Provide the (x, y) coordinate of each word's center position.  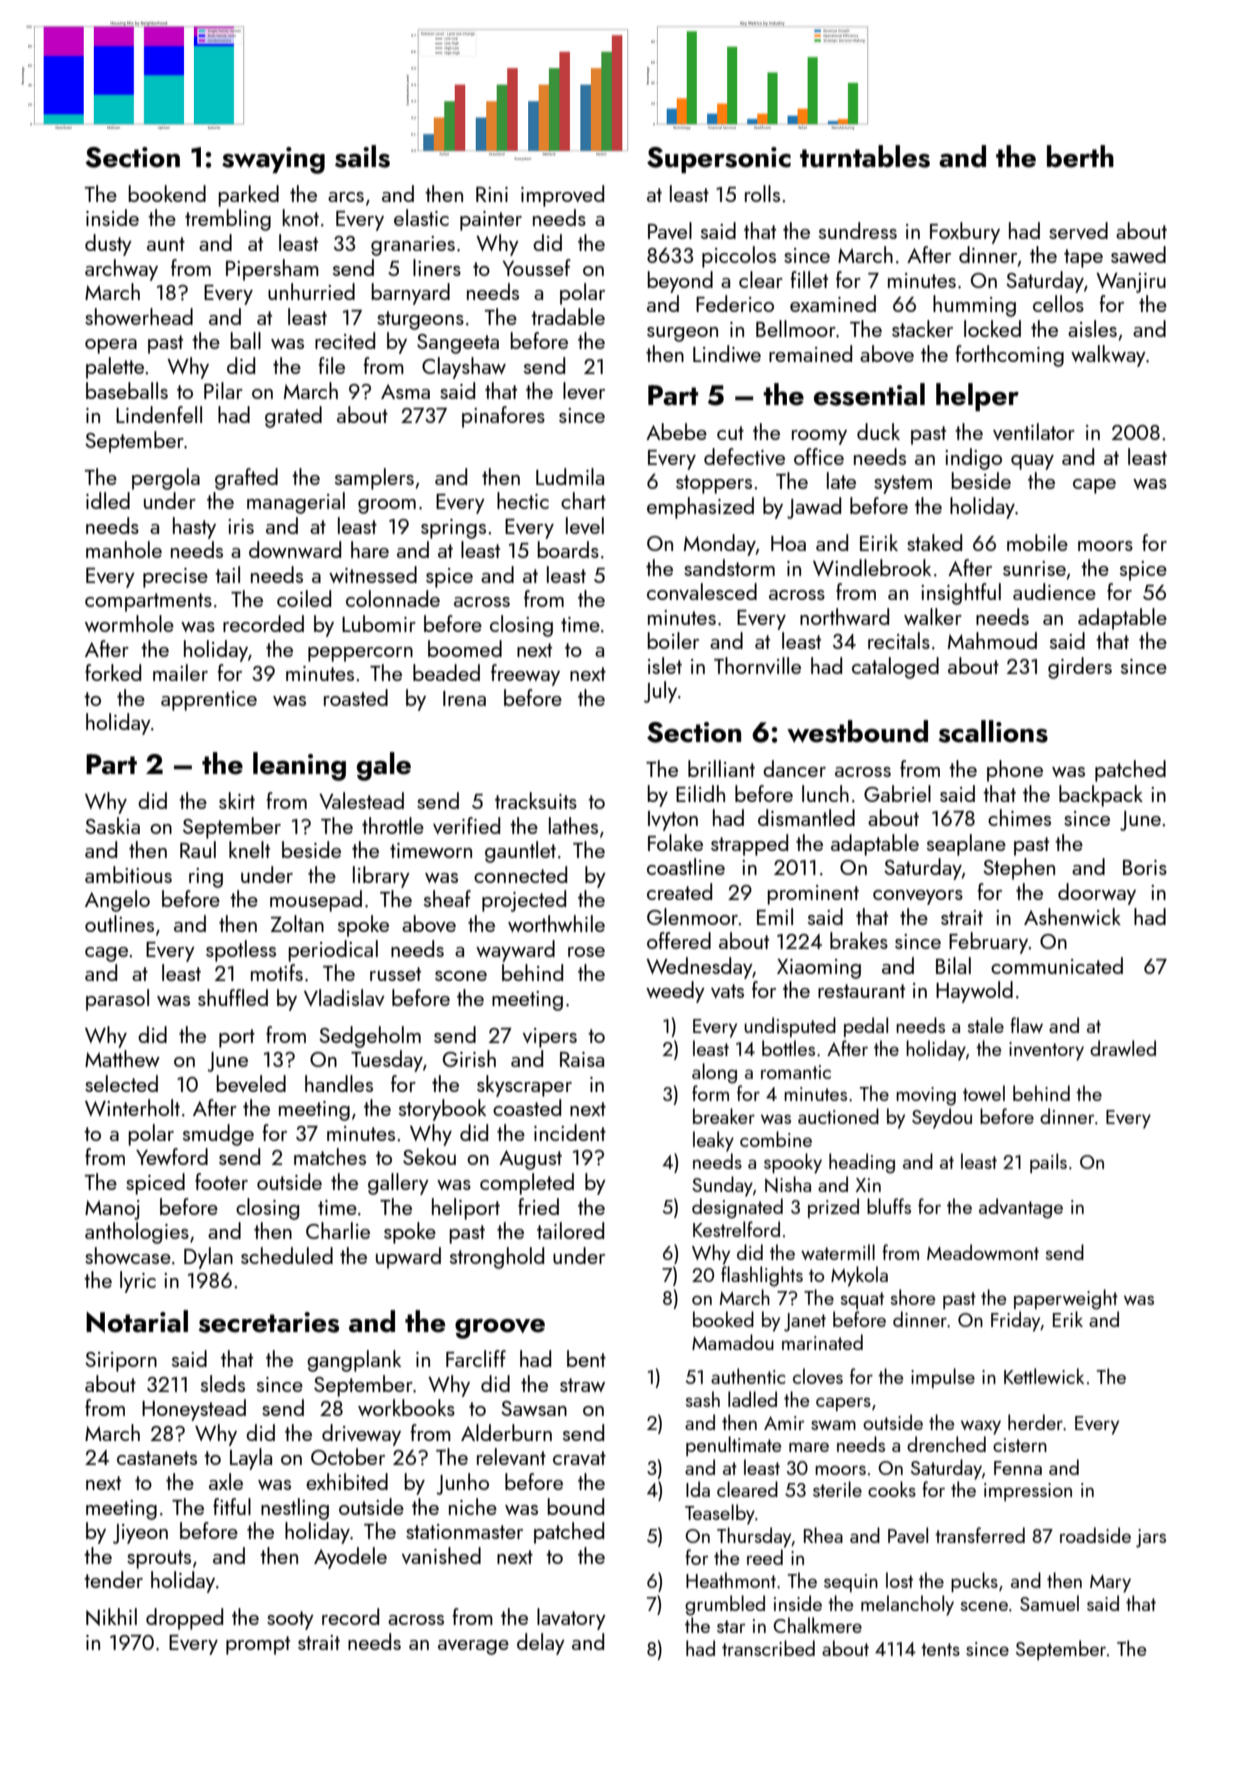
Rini (492, 194)
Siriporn (121, 1362)
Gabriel (897, 793)
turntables (865, 156)
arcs (346, 197)
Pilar (223, 390)
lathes (573, 825)
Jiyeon (140, 1534)
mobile (1037, 542)
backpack (1101, 796)
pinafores (503, 417)
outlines (119, 923)
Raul (198, 849)
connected (520, 874)
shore (913, 1297)
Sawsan (534, 1408)
